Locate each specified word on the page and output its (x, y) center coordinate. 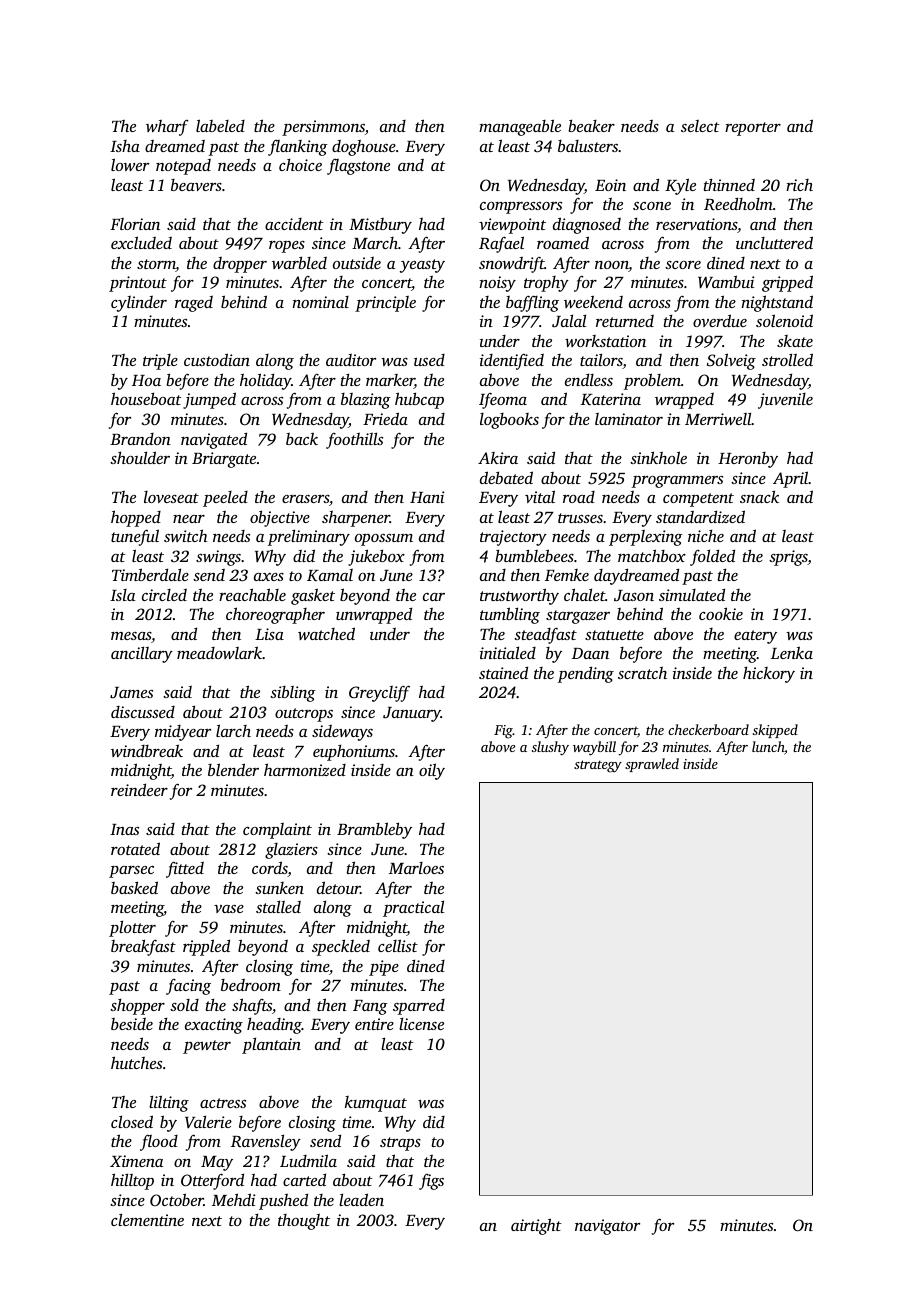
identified (512, 362)
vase (229, 909)
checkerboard (708, 729)
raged (194, 304)
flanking (298, 148)
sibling (293, 694)
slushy (550, 748)
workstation (605, 341)
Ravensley (266, 1142)
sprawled (652, 765)
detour (338, 887)
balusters (588, 146)
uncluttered (774, 242)
